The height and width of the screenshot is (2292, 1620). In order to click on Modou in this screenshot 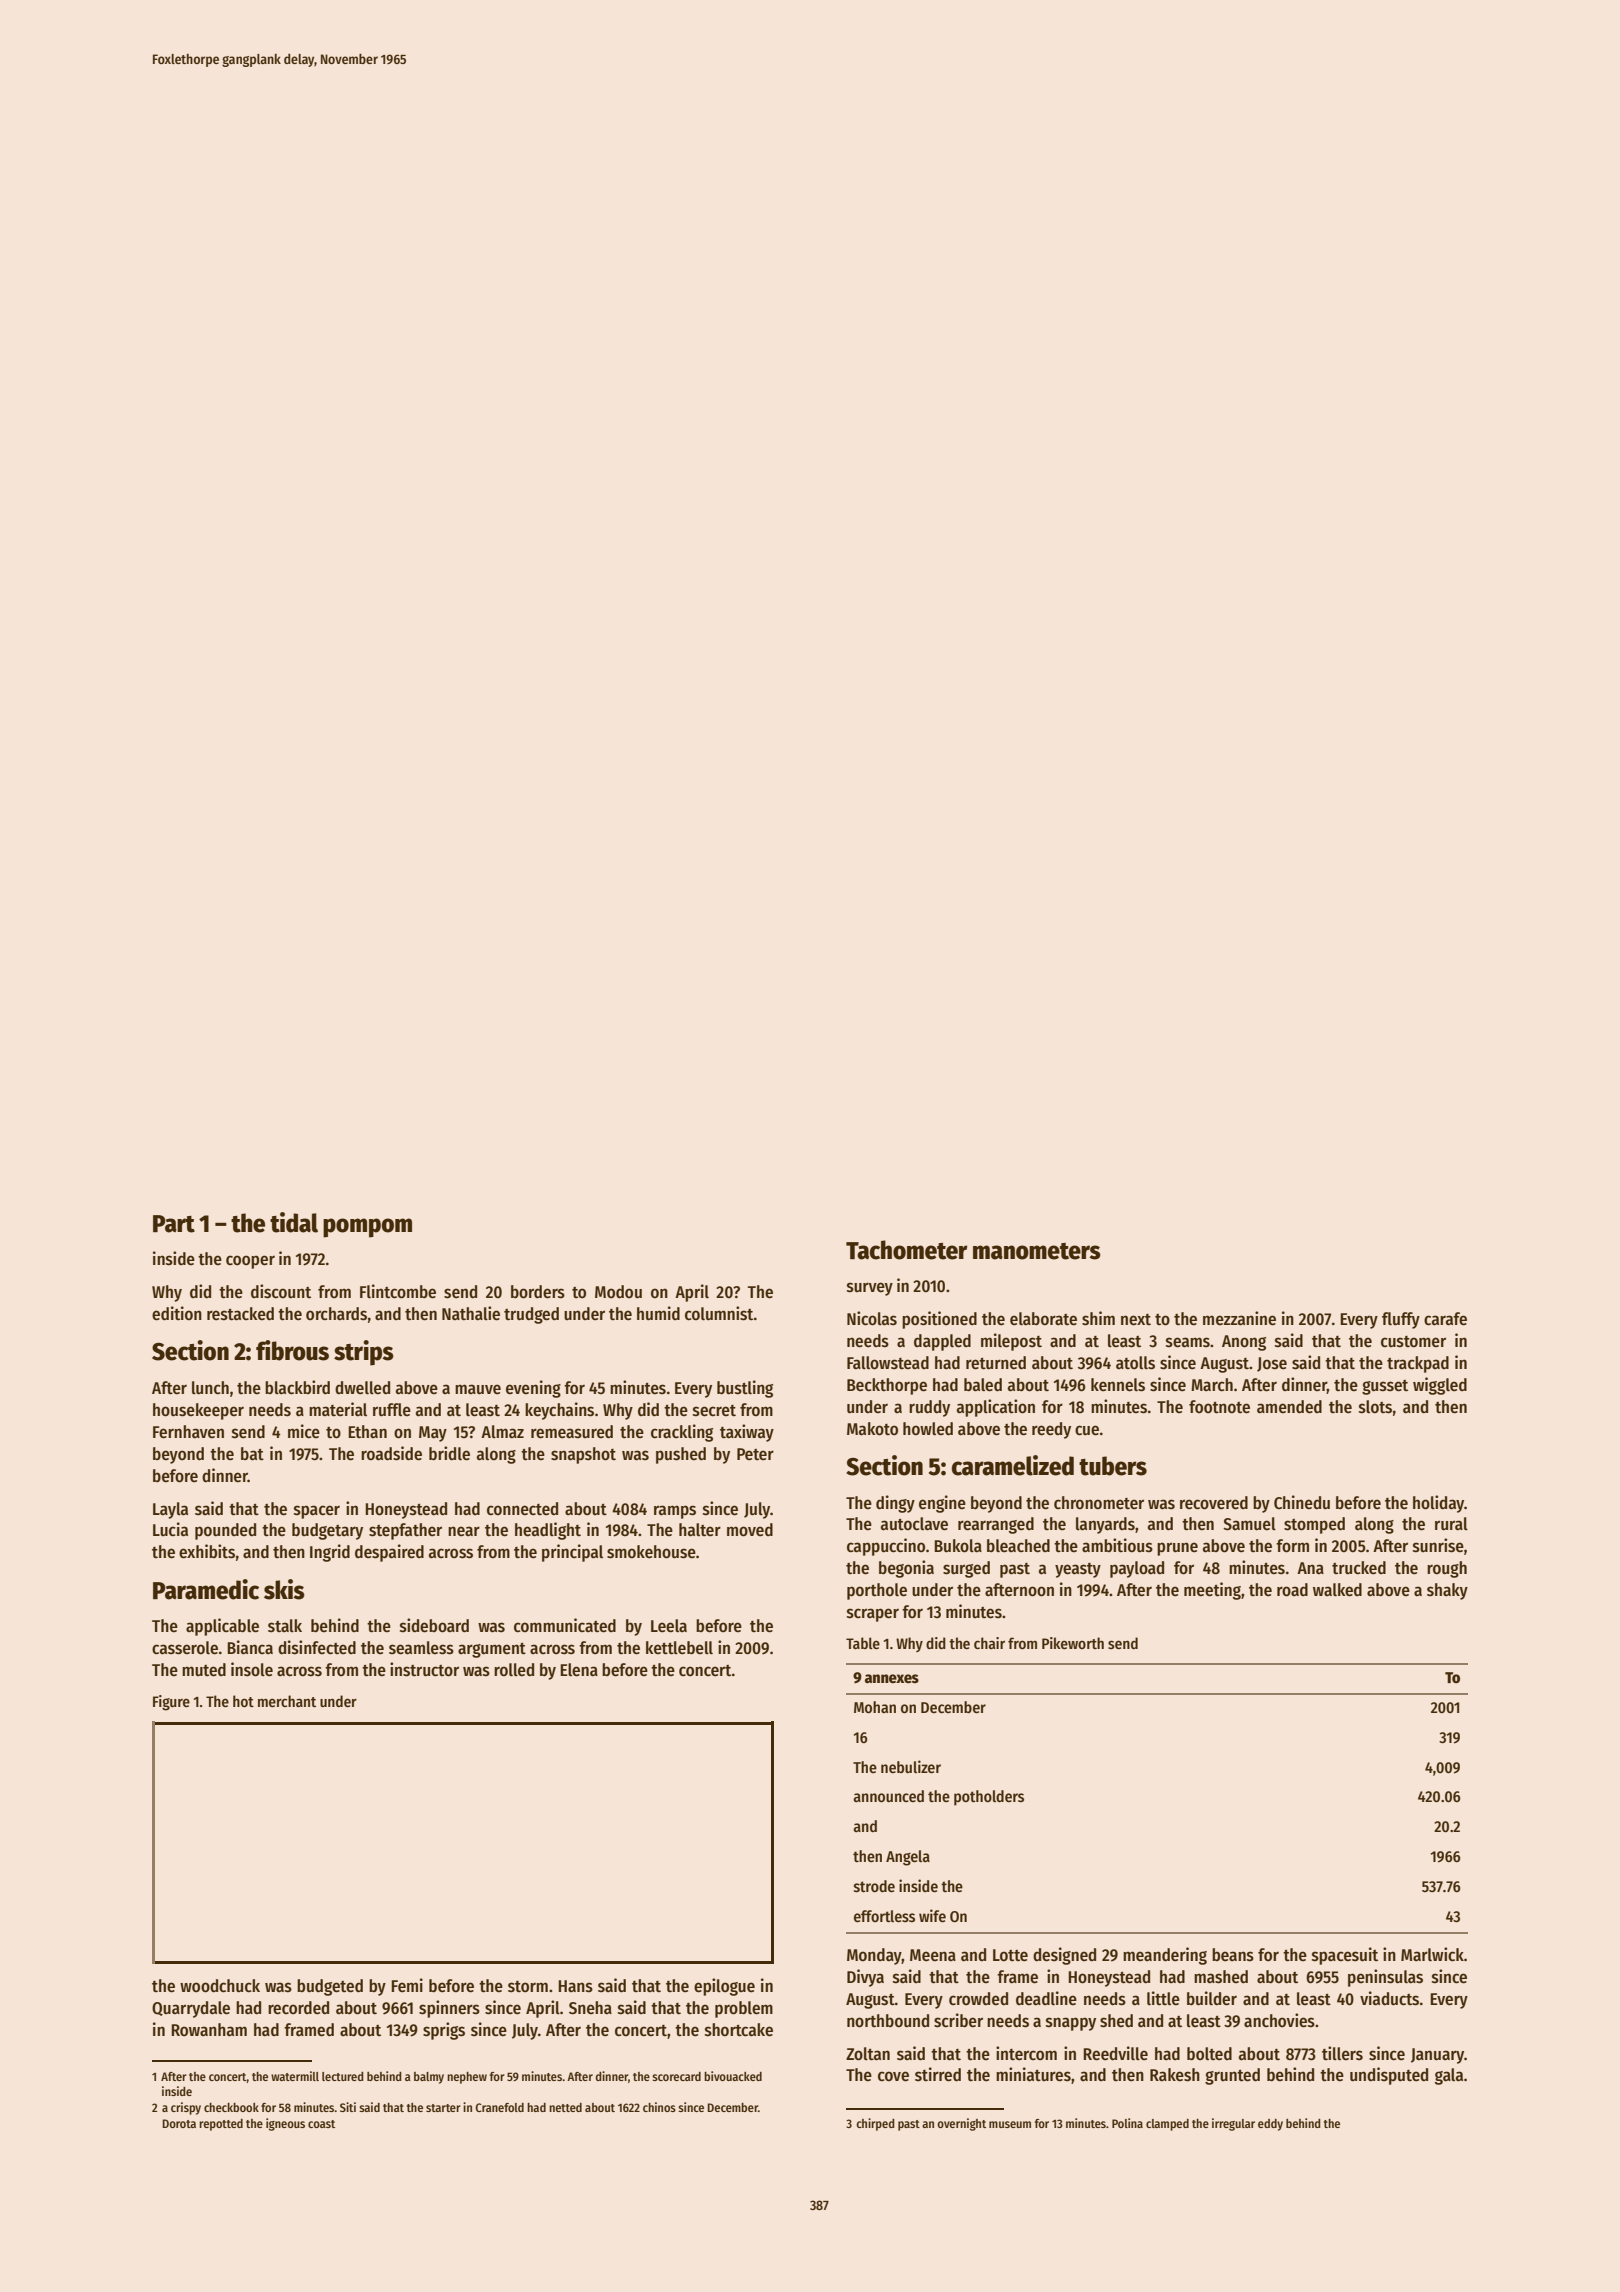, I will do `click(618, 1292)`.
